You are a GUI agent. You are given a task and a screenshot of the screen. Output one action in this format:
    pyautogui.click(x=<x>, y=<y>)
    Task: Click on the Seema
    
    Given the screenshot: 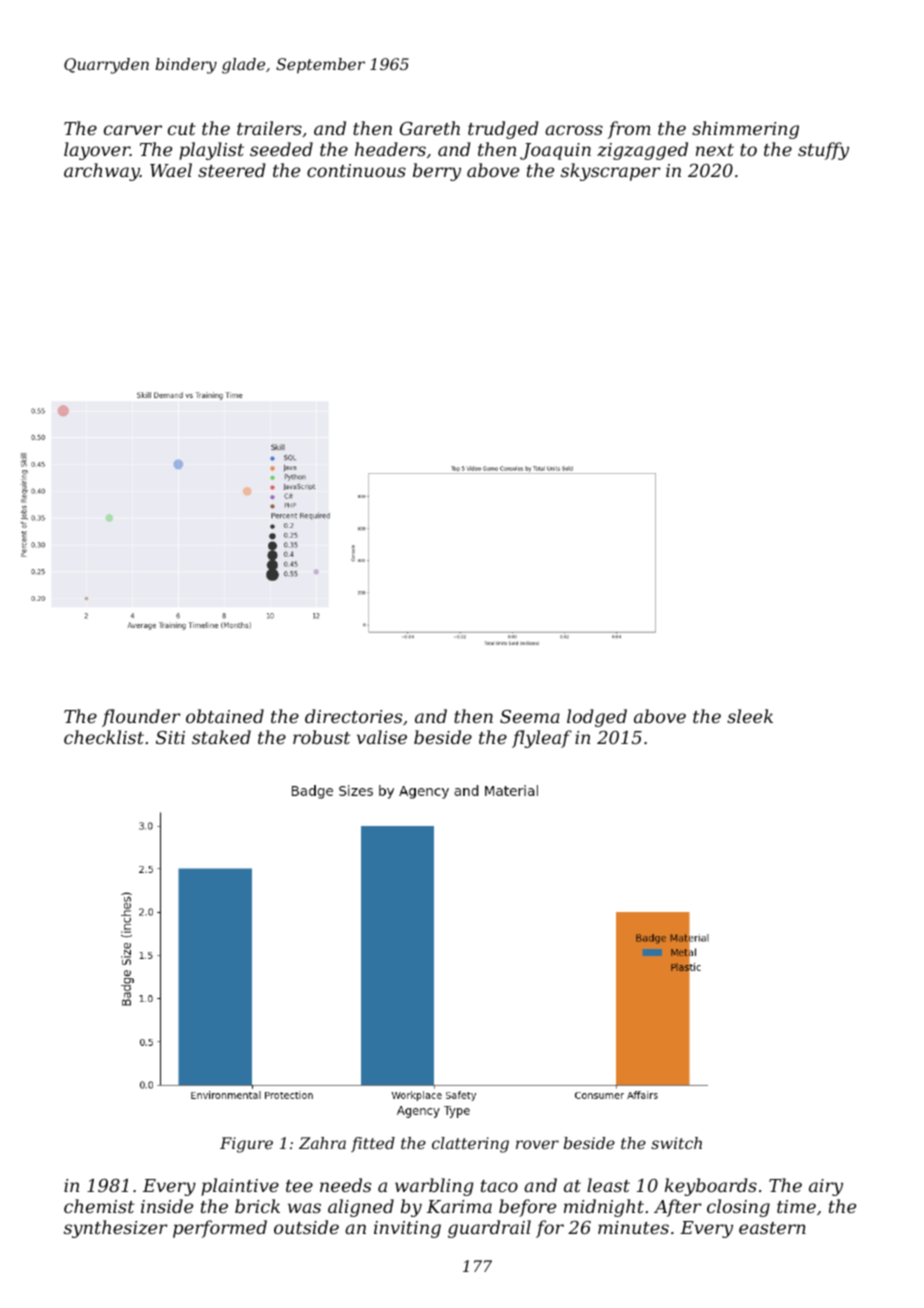 What is the action you would take?
    pyautogui.click(x=530, y=716)
